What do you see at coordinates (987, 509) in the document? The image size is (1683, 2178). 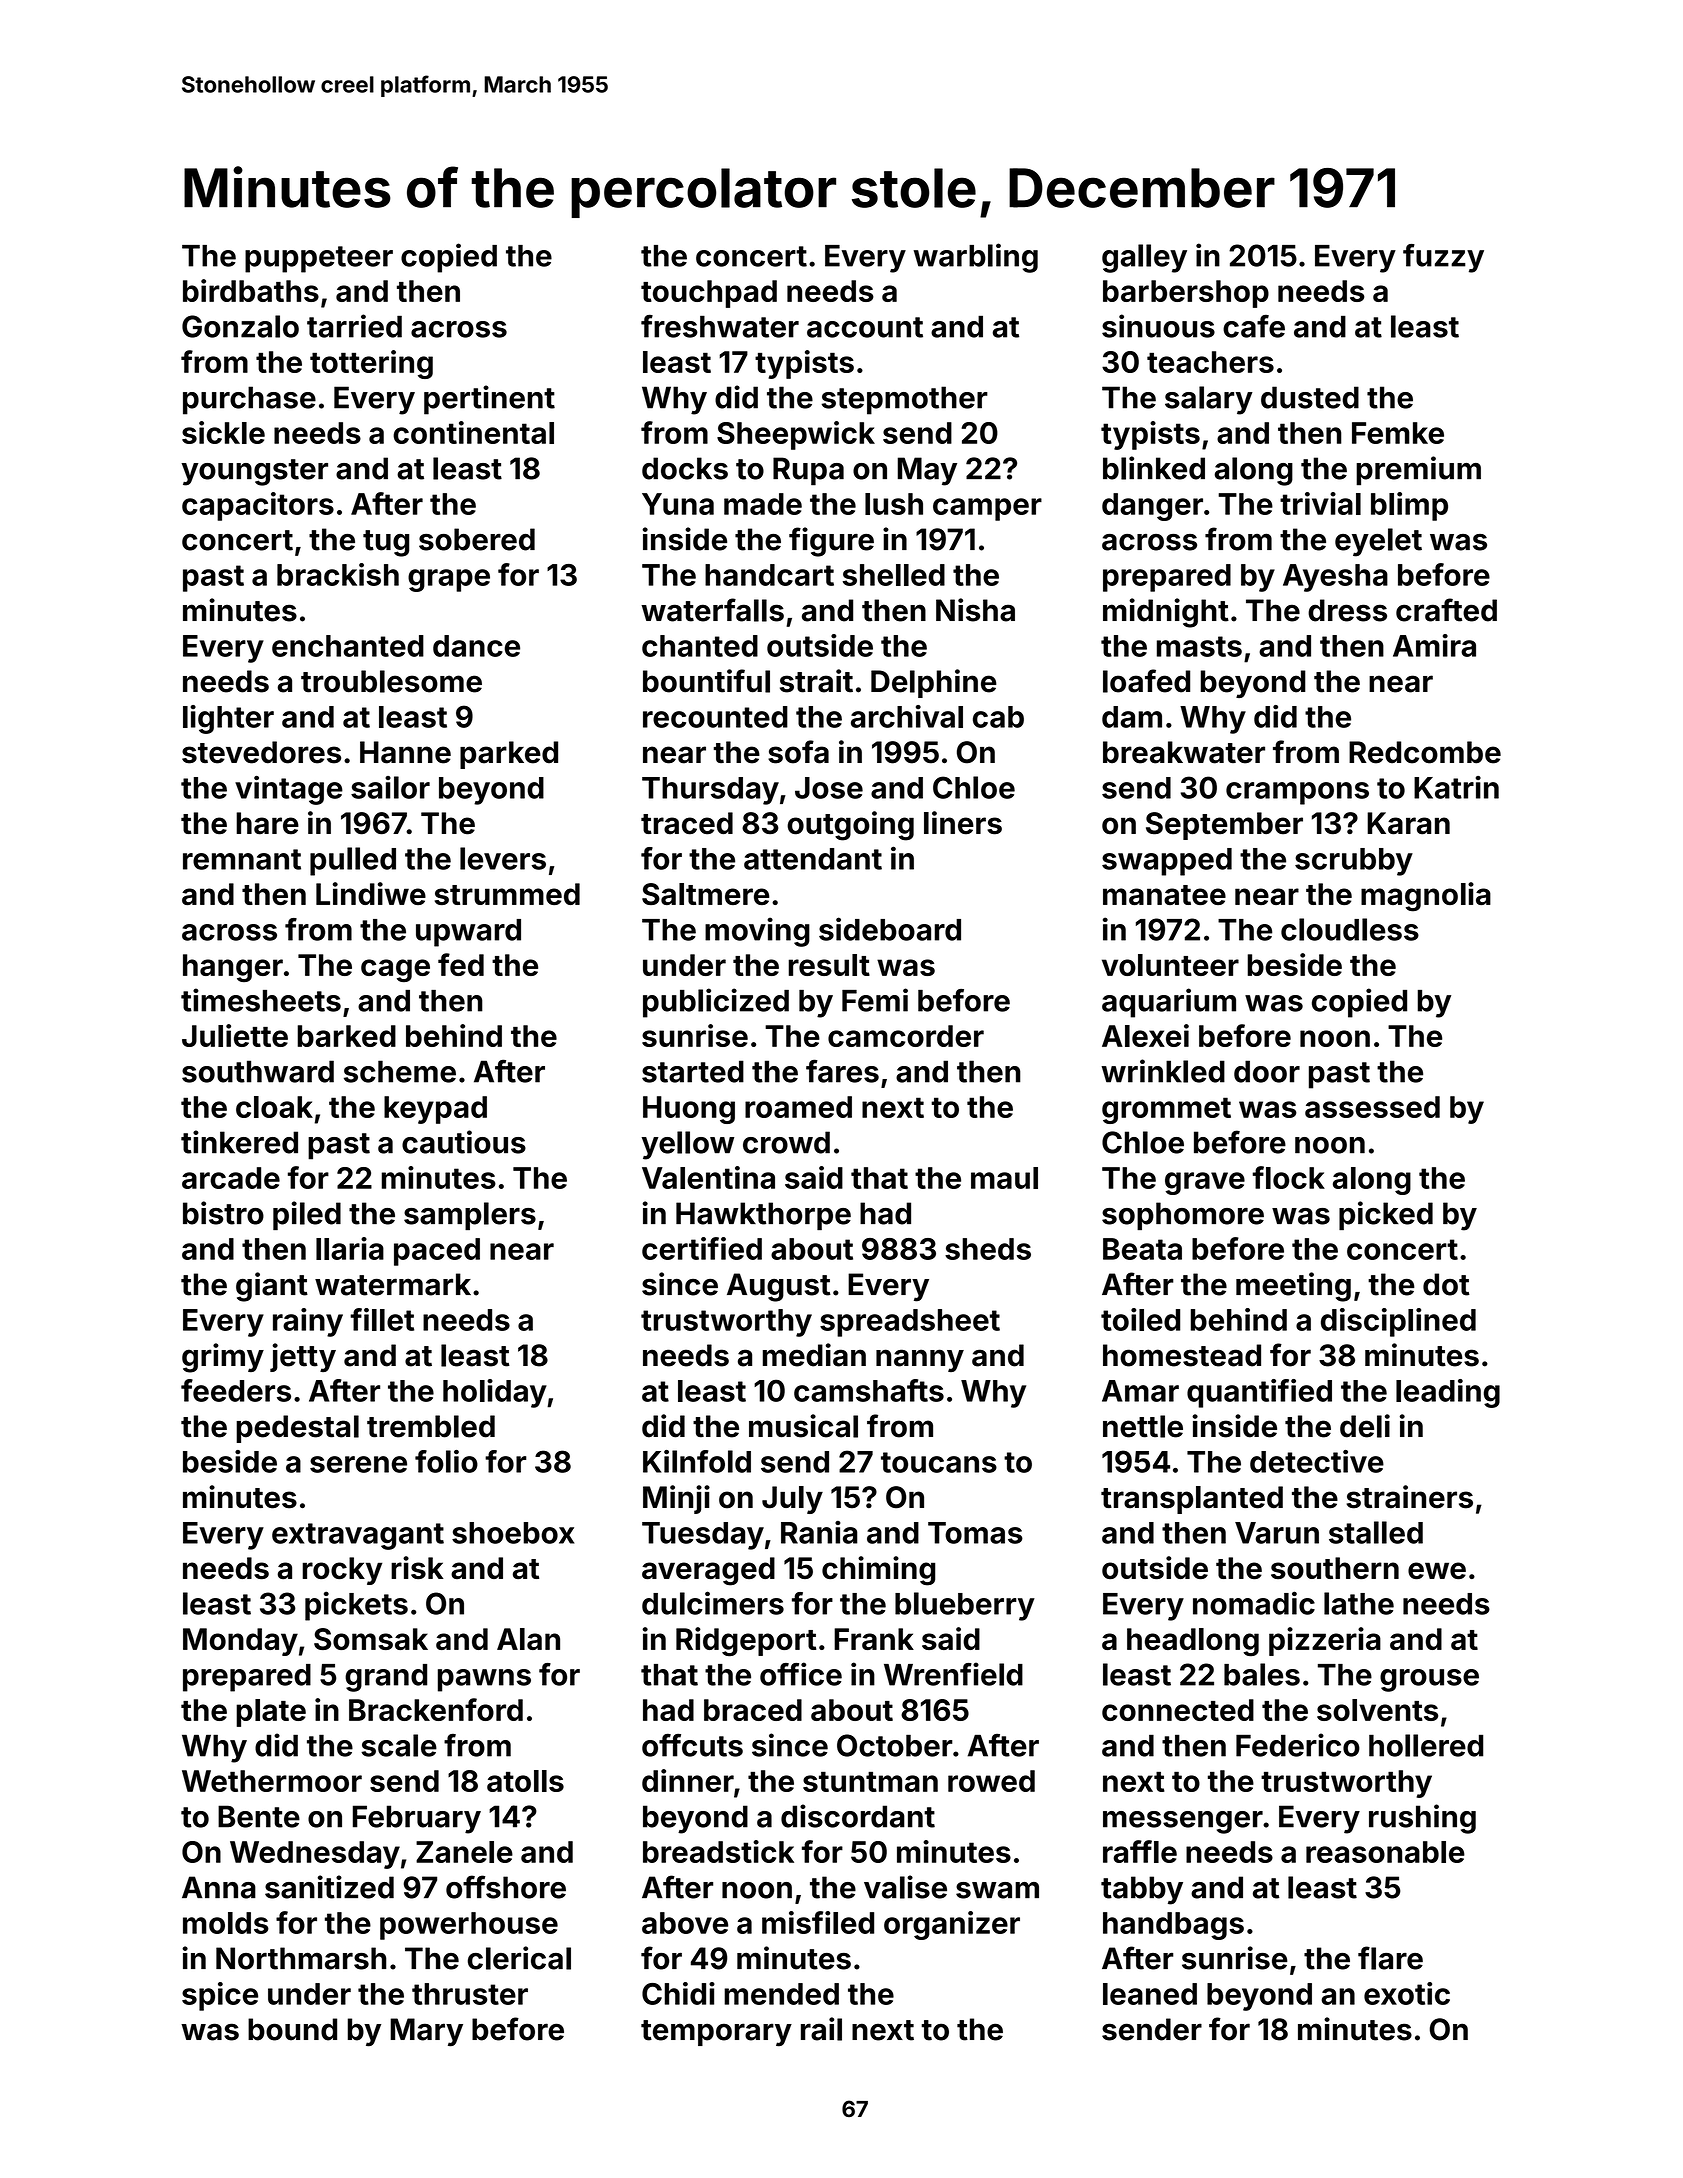 I see `camper` at bounding box center [987, 509].
